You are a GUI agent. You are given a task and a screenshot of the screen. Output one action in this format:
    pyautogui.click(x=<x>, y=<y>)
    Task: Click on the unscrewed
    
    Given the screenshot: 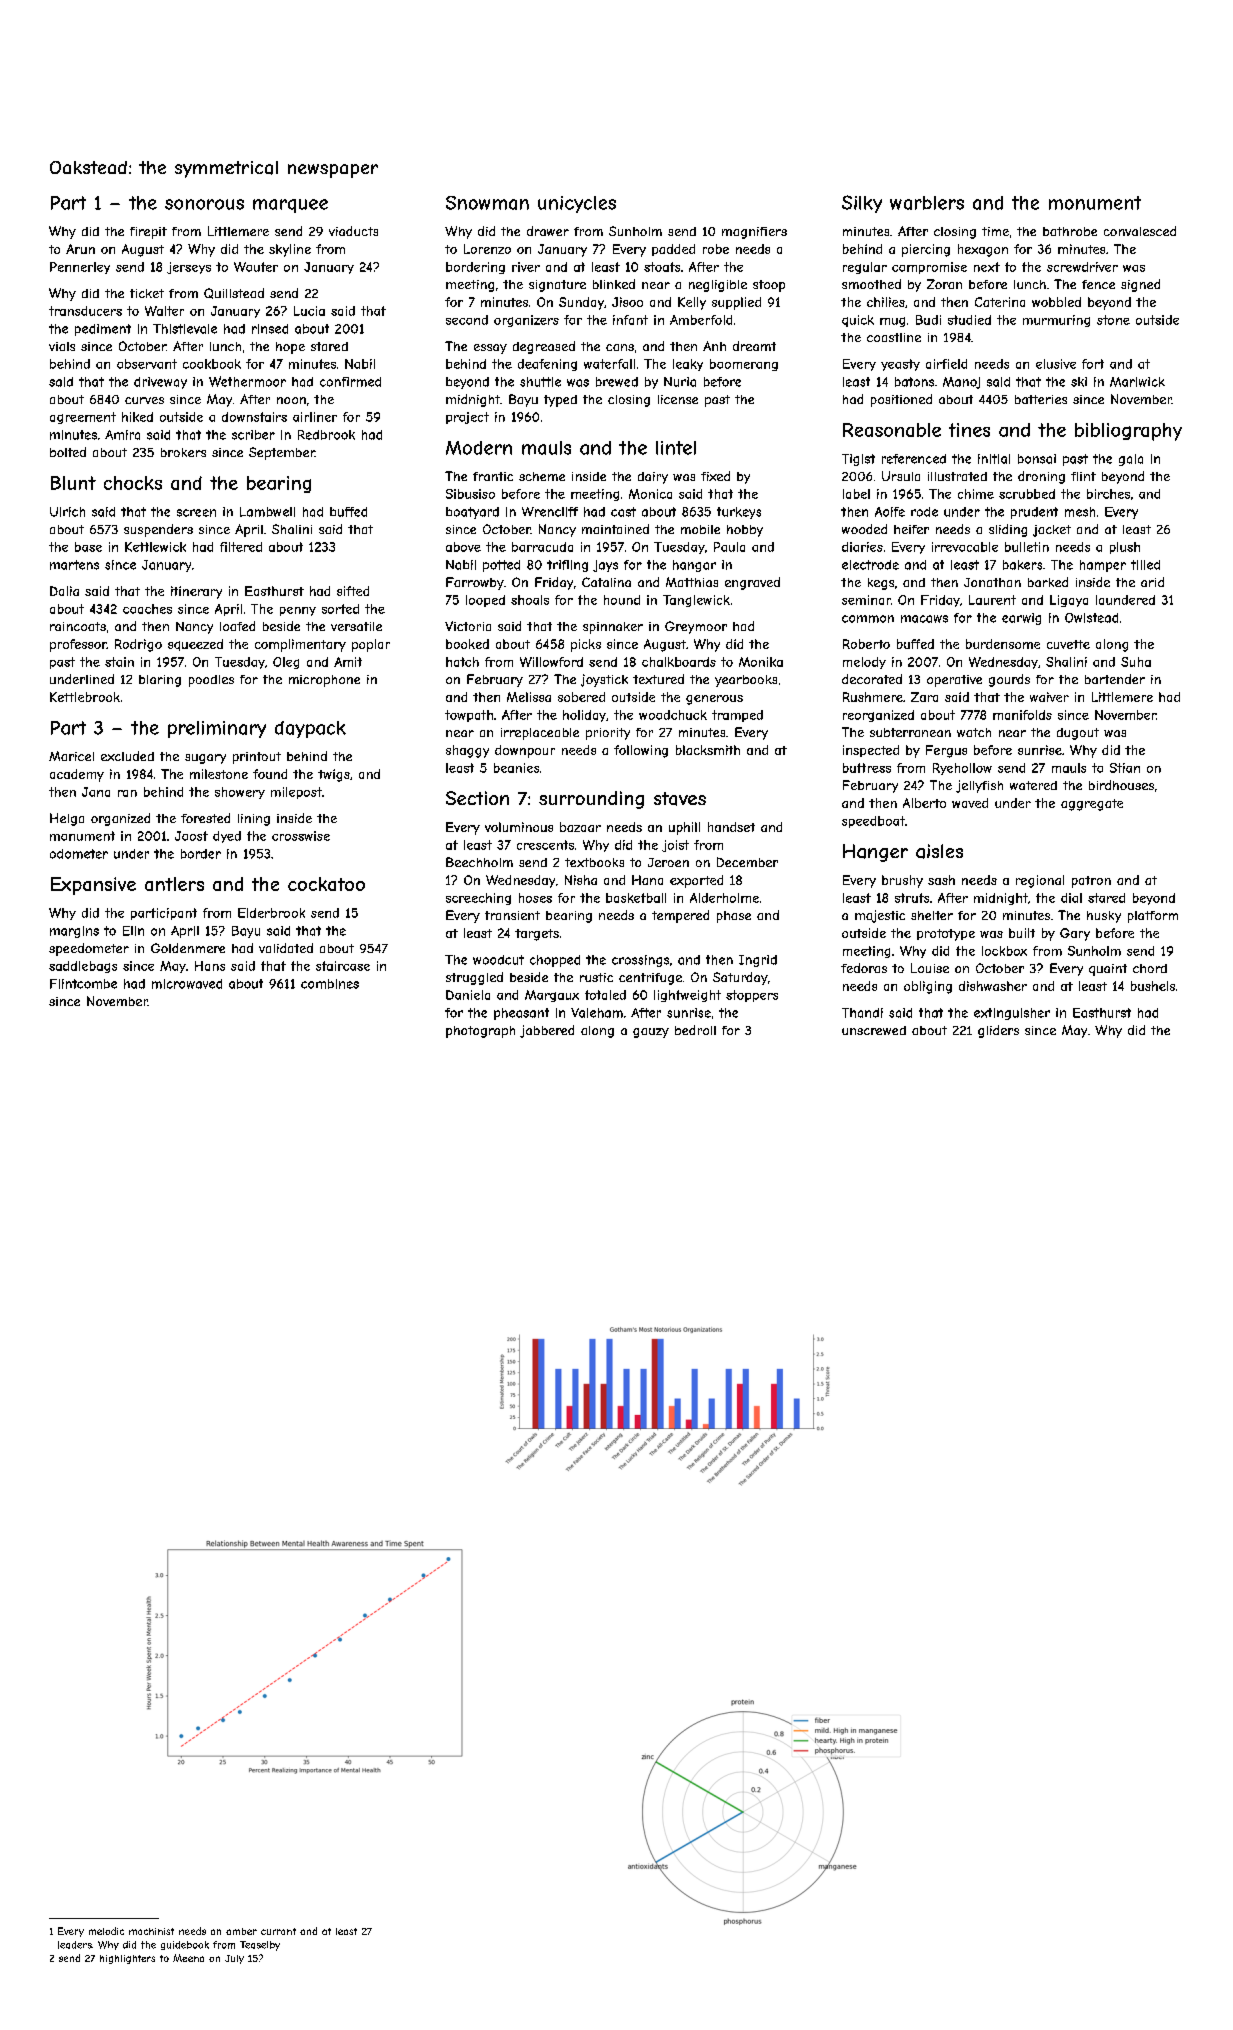 What is the action you would take?
    pyautogui.click(x=874, y=1030)
